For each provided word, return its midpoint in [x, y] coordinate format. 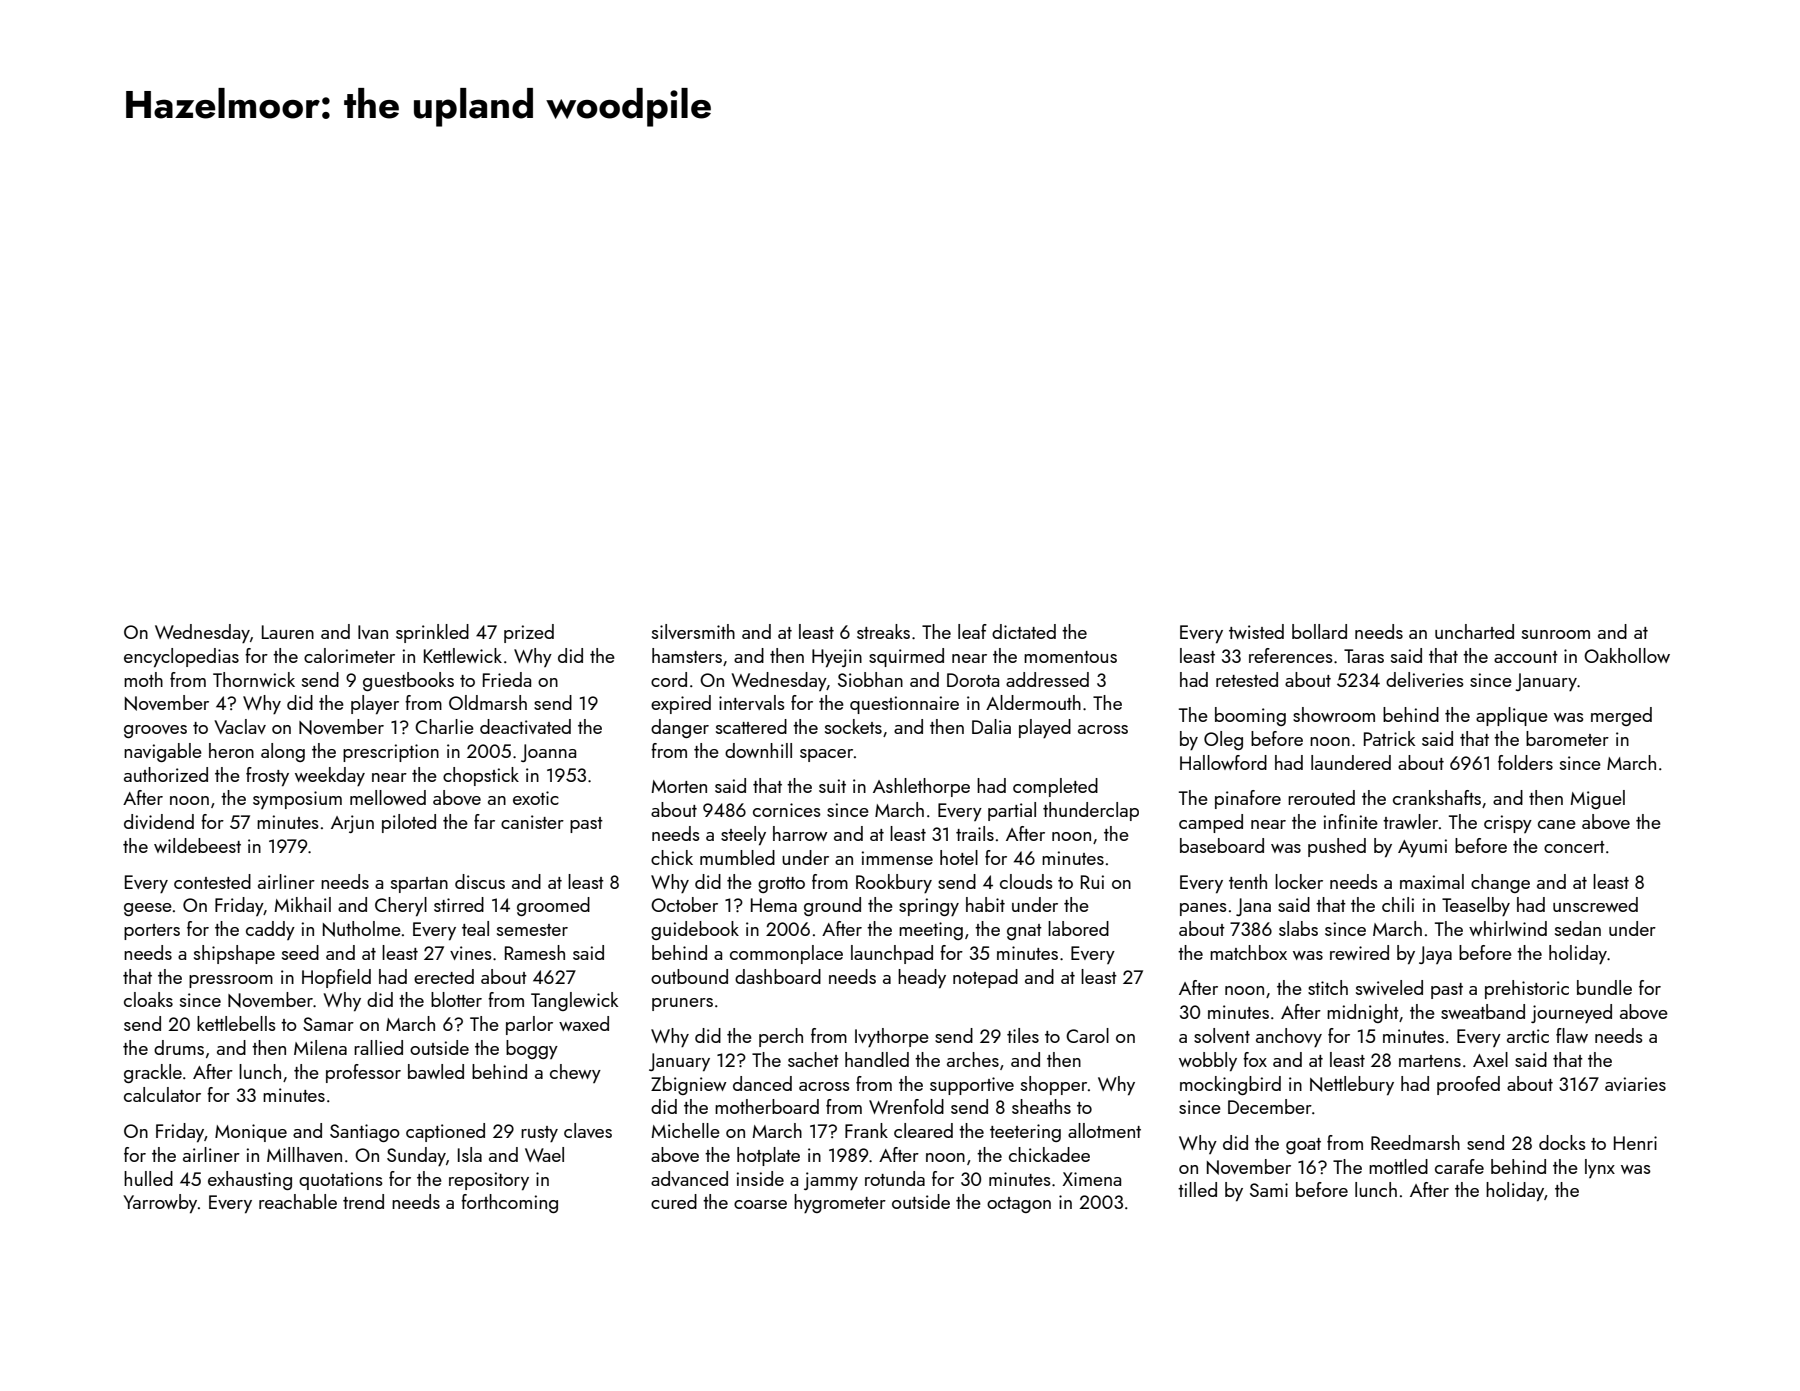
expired [681, 704]
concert [1574, 847]
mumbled [737, 857]
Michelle [686, 1130]
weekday [330, 776]
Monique [251, 1133]
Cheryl [401, 906]
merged [1621, 716]
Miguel [1598, 799]
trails [975, 833]
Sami [1269, 1190]
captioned [445, 1132]
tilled [1197, 1189]
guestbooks [408, 681]
